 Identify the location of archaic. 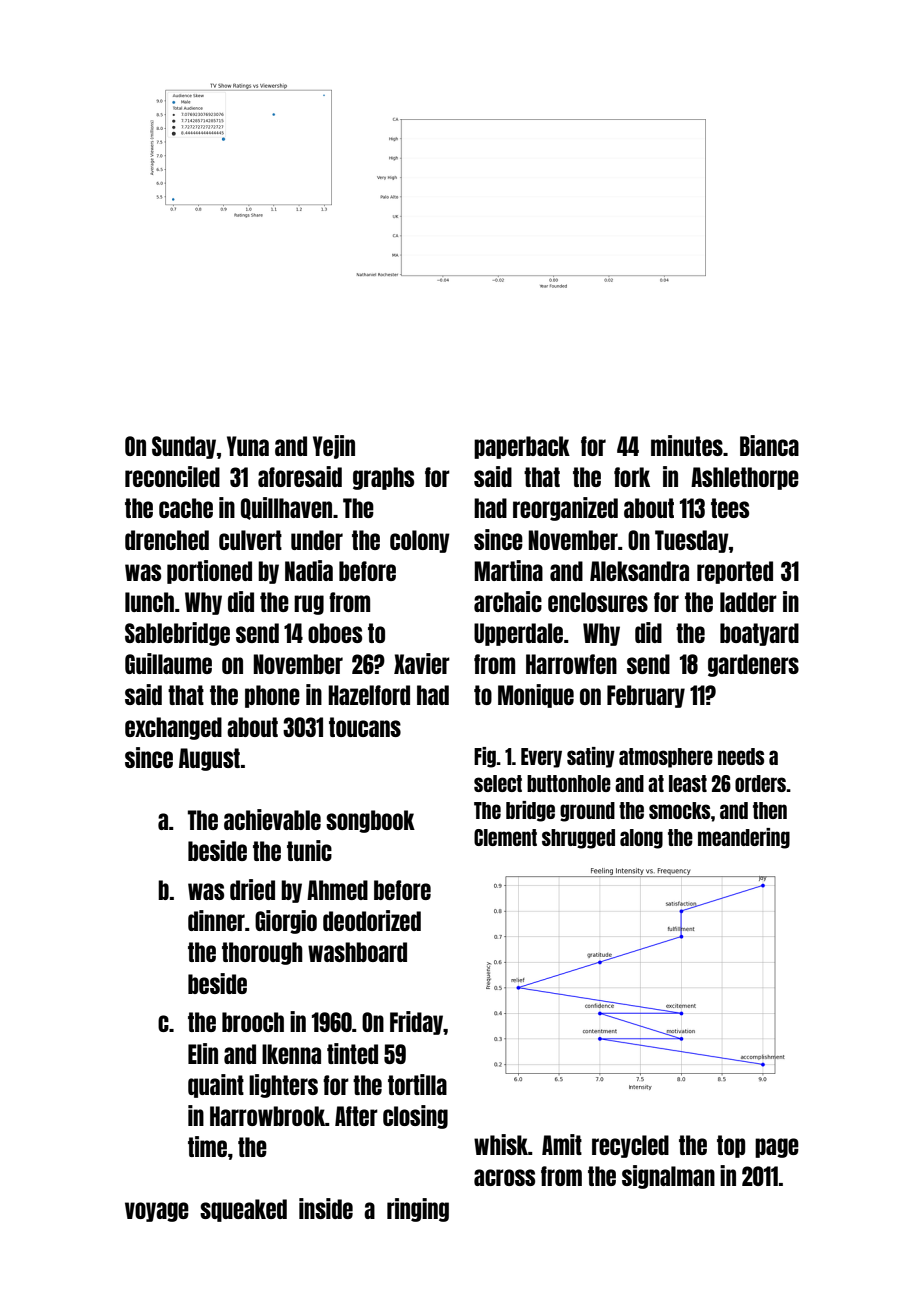
(508, 601).
